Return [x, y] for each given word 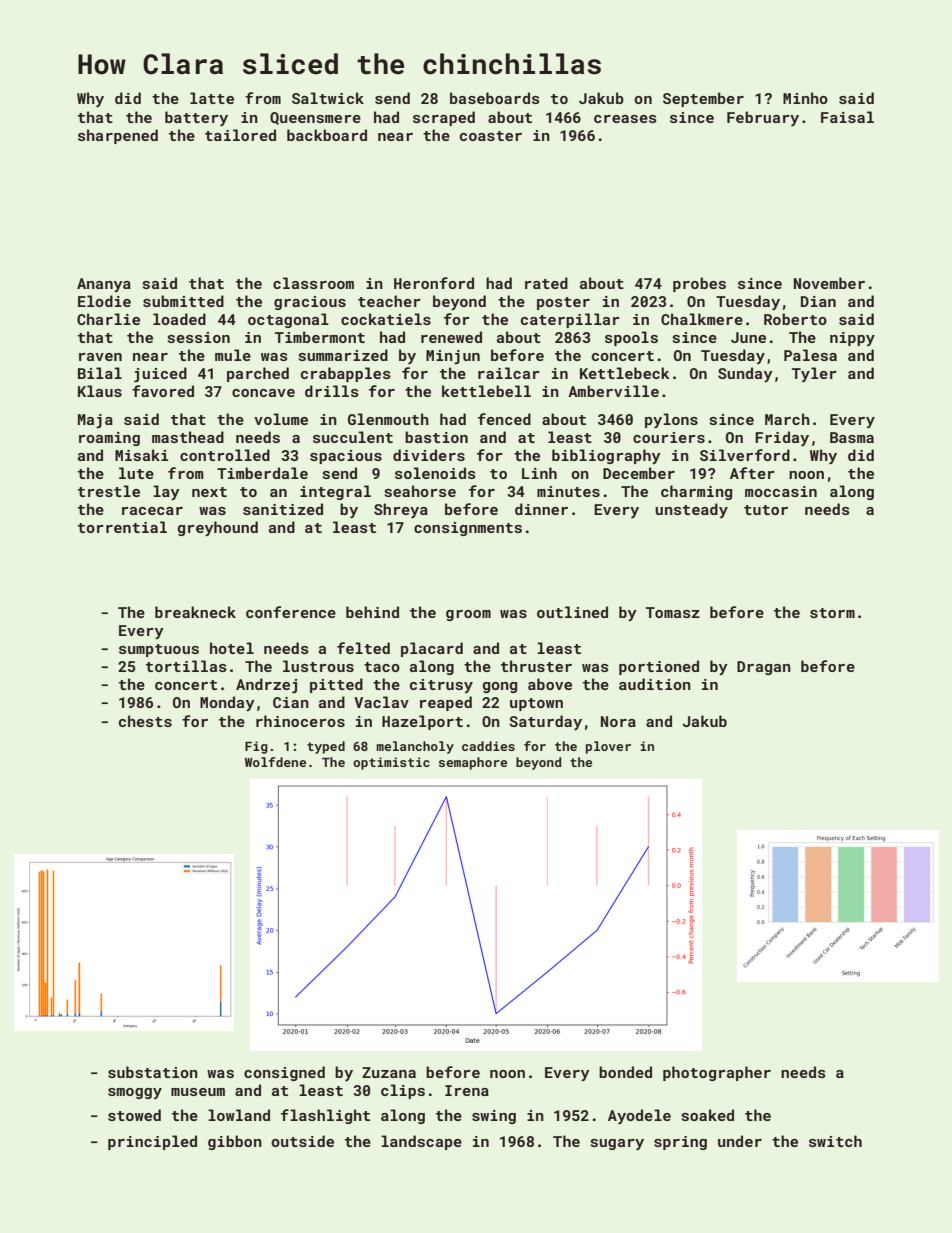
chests [145, 721]
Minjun [453, 357]
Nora [618, 721]
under [740, 1141]
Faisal [847, 117]
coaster [491, 136]
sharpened [118, 136]
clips [403, 1091]
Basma [852, 437]
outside [302, 1141]
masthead [188, 437]
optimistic [391, 763]
